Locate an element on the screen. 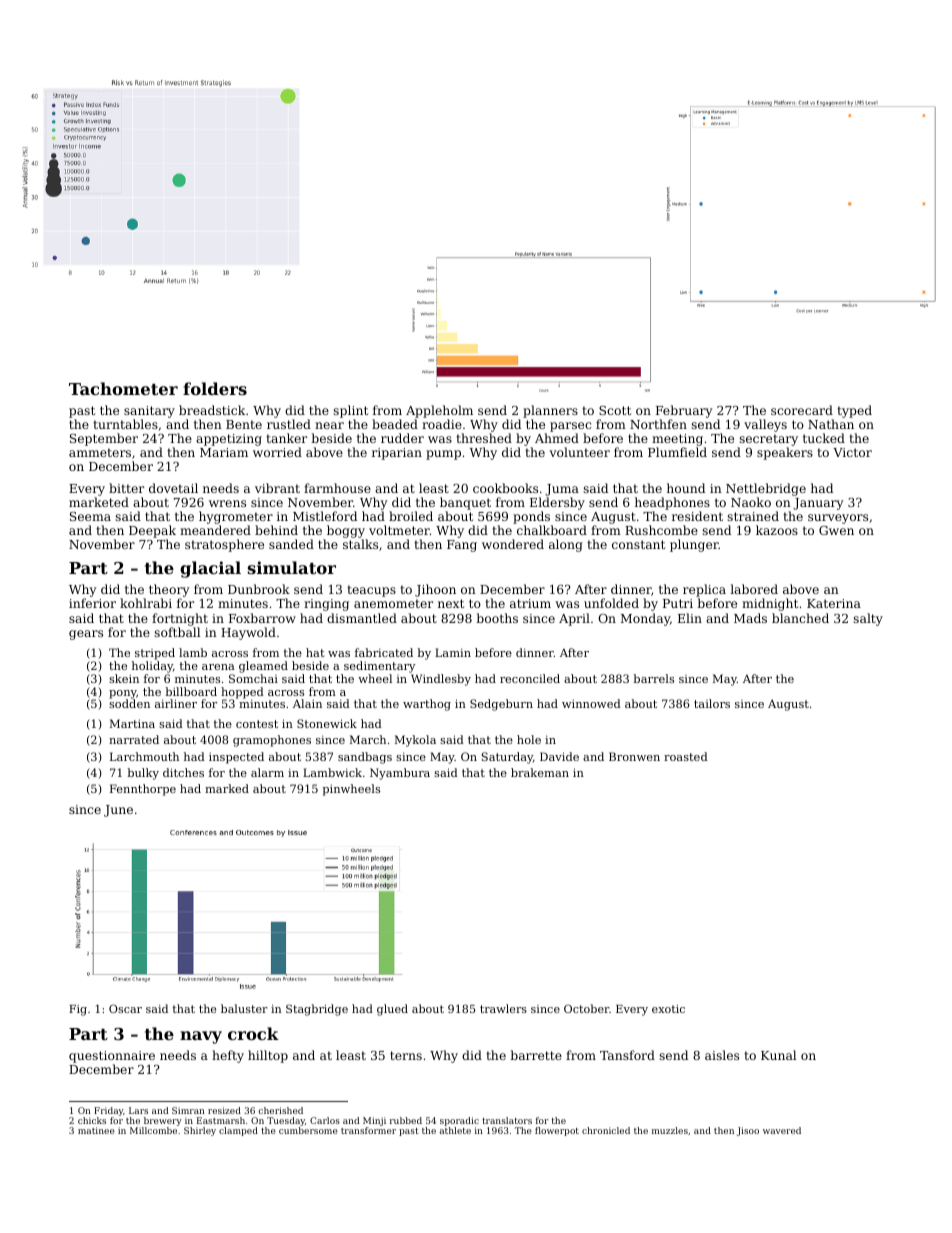 This screenshot has width=952, height=1233. matinee is located at coordinates (96, 1130).
